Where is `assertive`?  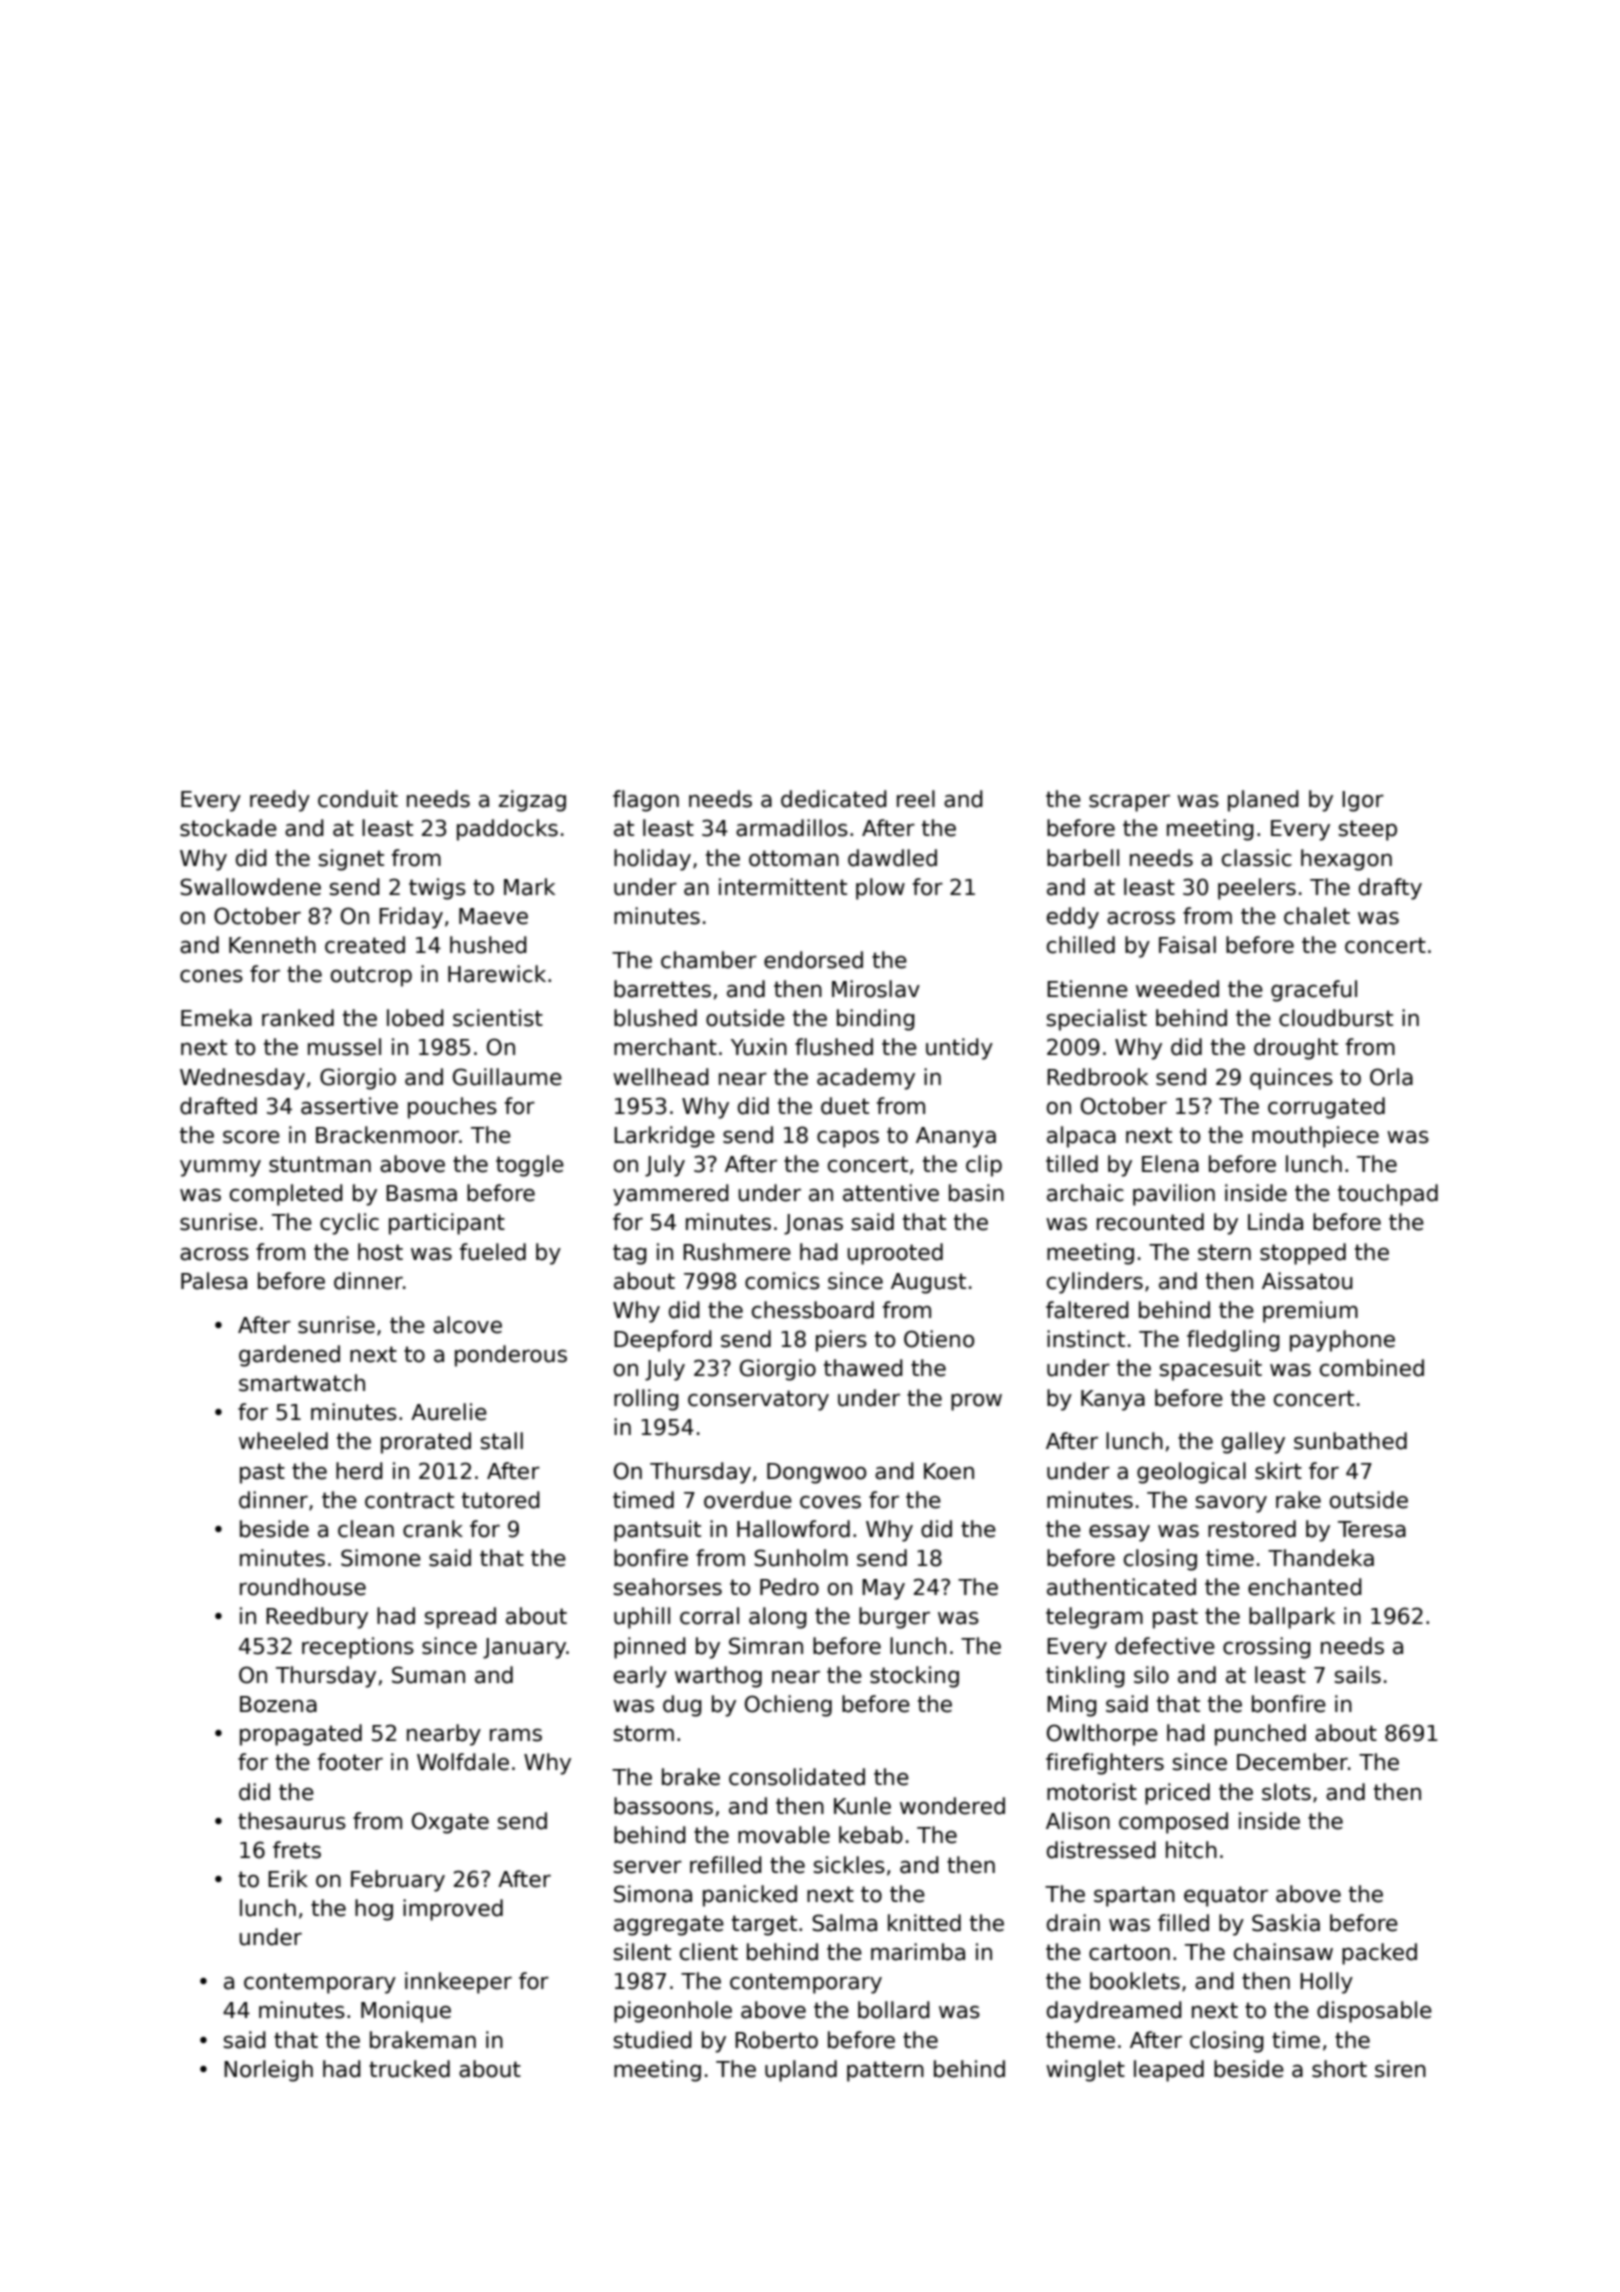 assertive is located at coordinates (349, 1106).
